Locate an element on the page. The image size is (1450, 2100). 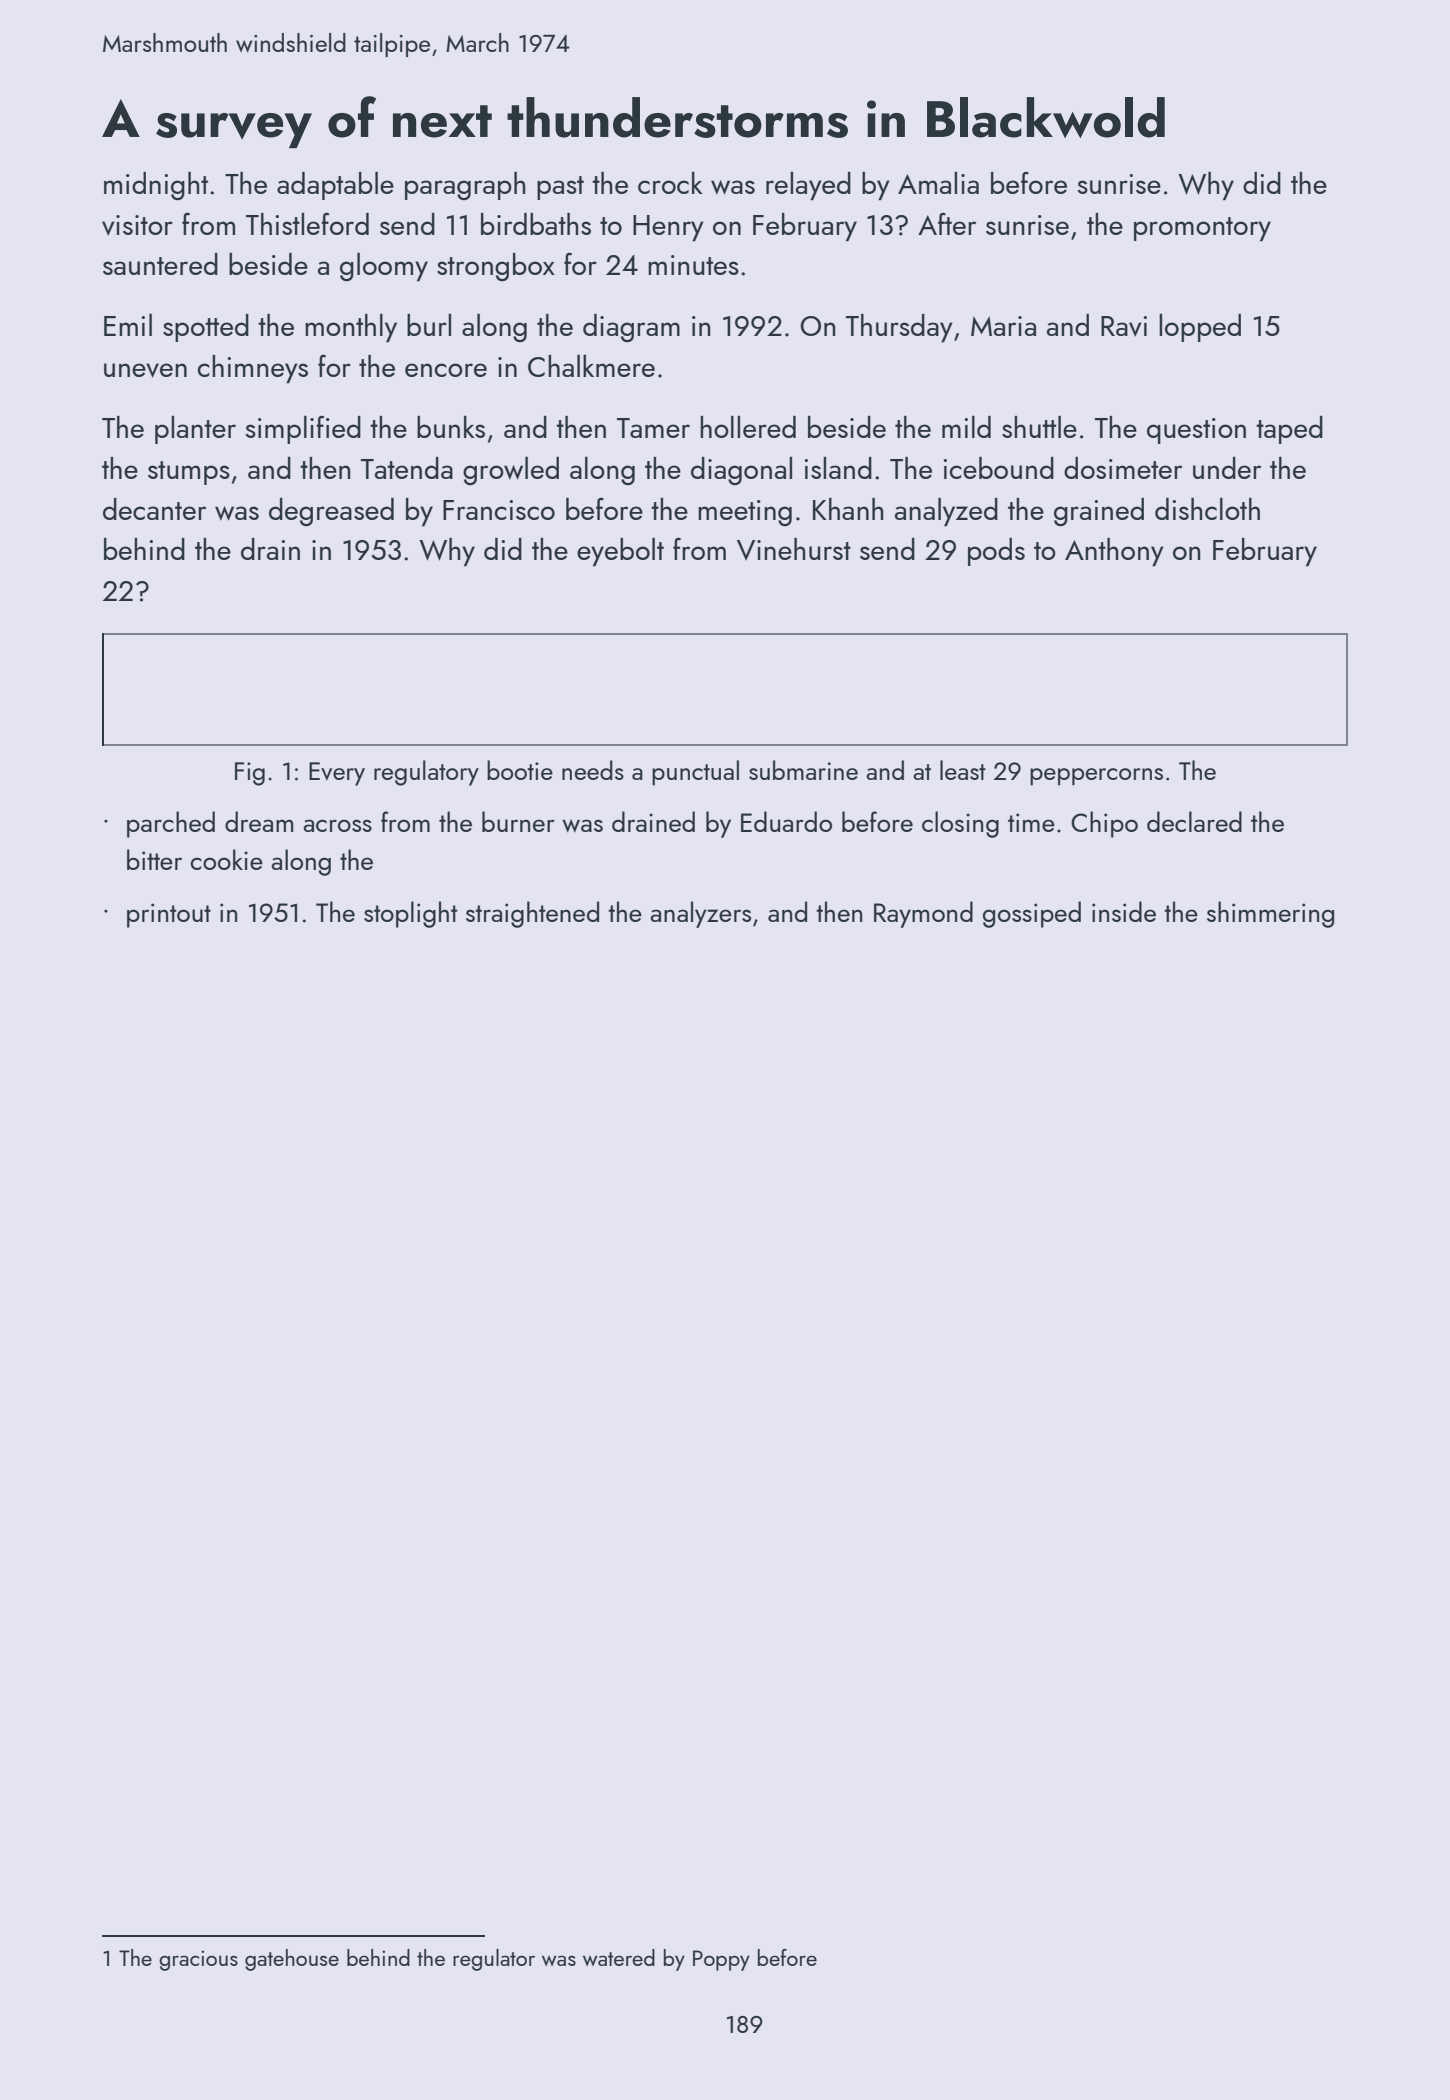
shimmering is located at coordinates (1270, 914).
